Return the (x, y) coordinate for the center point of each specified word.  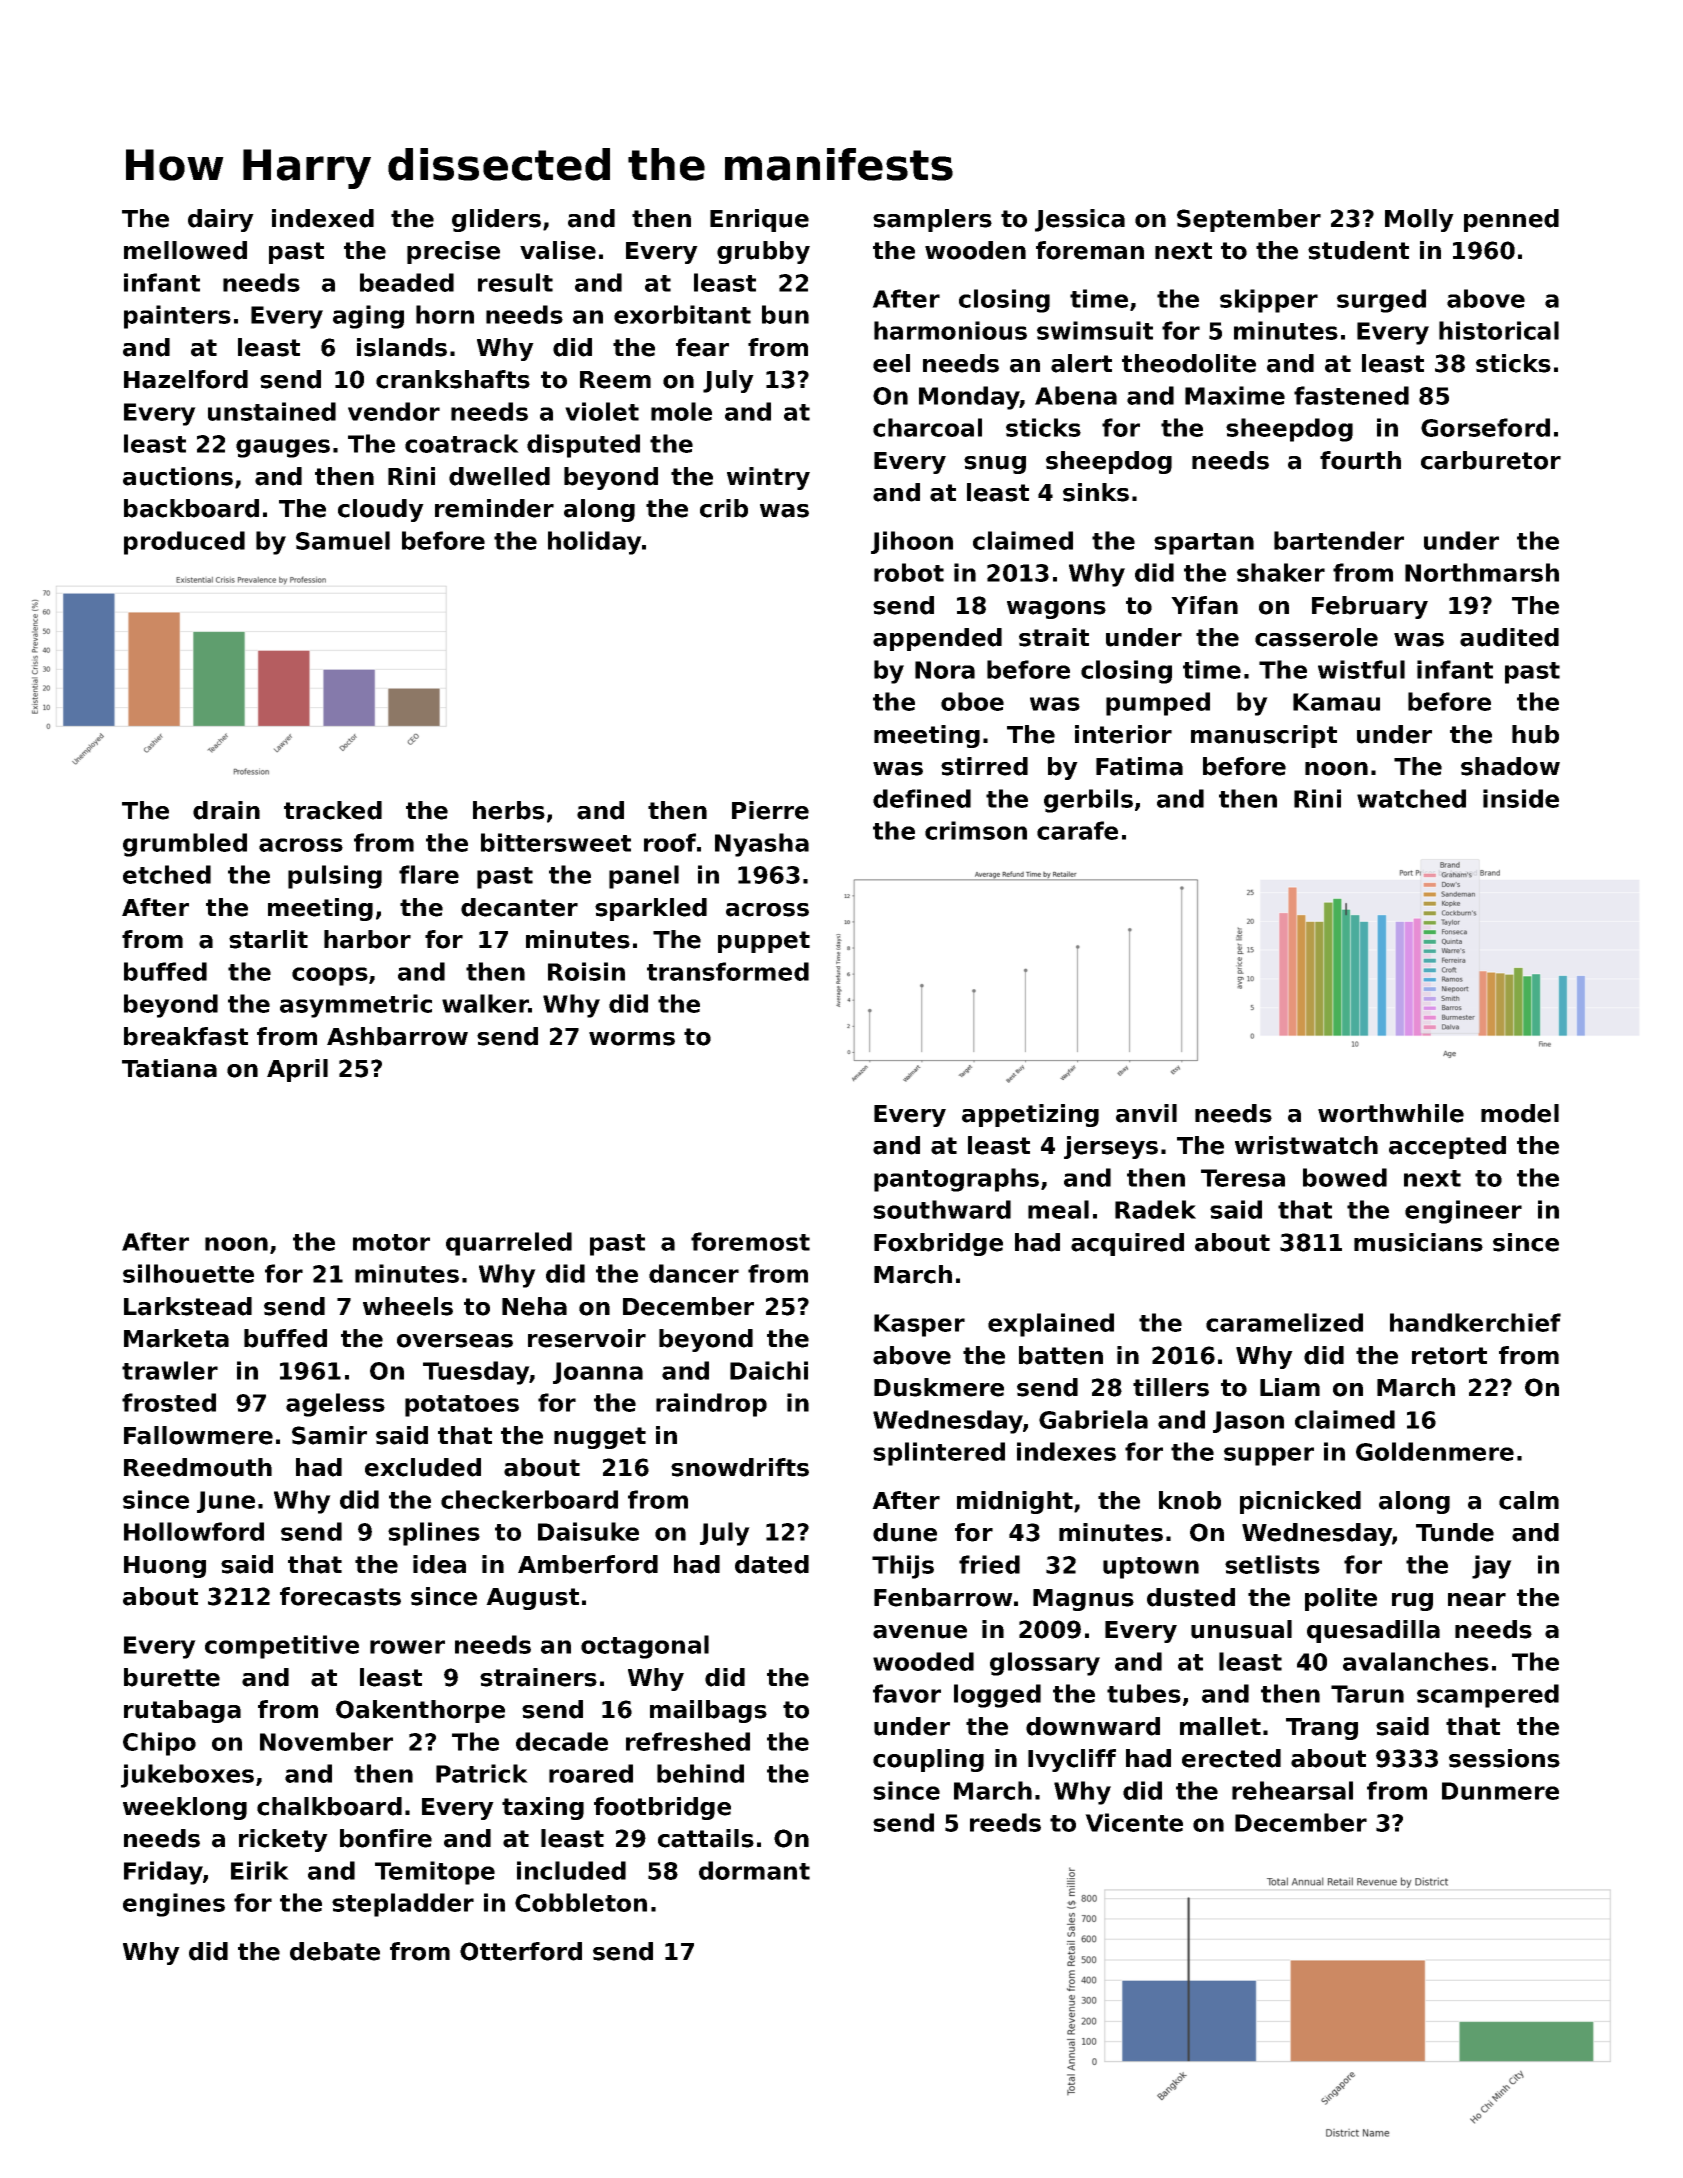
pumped (1158, 704)
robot (909, 572)
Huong (165, 1567)
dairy (221, 220)
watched (1411, 798)
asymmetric (356, 1006)
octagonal (645, 1647)
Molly (1419, 220)
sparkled (651, 909)
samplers (932, 220)
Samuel (343, 540)
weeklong (185, 1808)
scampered (1488, 1696)
